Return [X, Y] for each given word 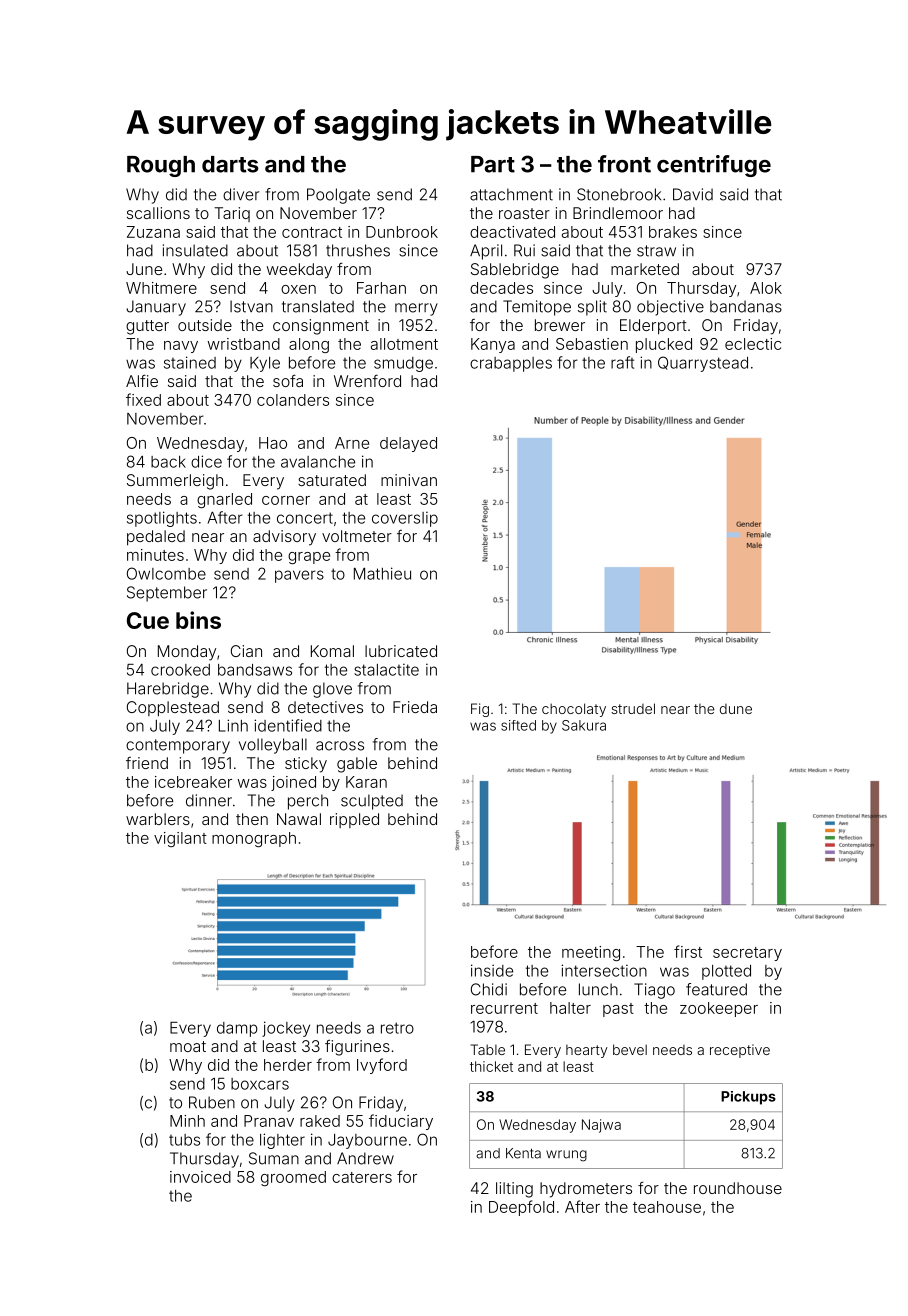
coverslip [405, 519]
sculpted [372, 802]
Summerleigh [175, 482]
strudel [633, 708]
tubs [184, 1140]
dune [736, 709]
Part [493, 164]
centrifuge [714, 166]
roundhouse [738, 1188]
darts [230, 164]
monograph [254, 839]
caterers [362, 1177]
